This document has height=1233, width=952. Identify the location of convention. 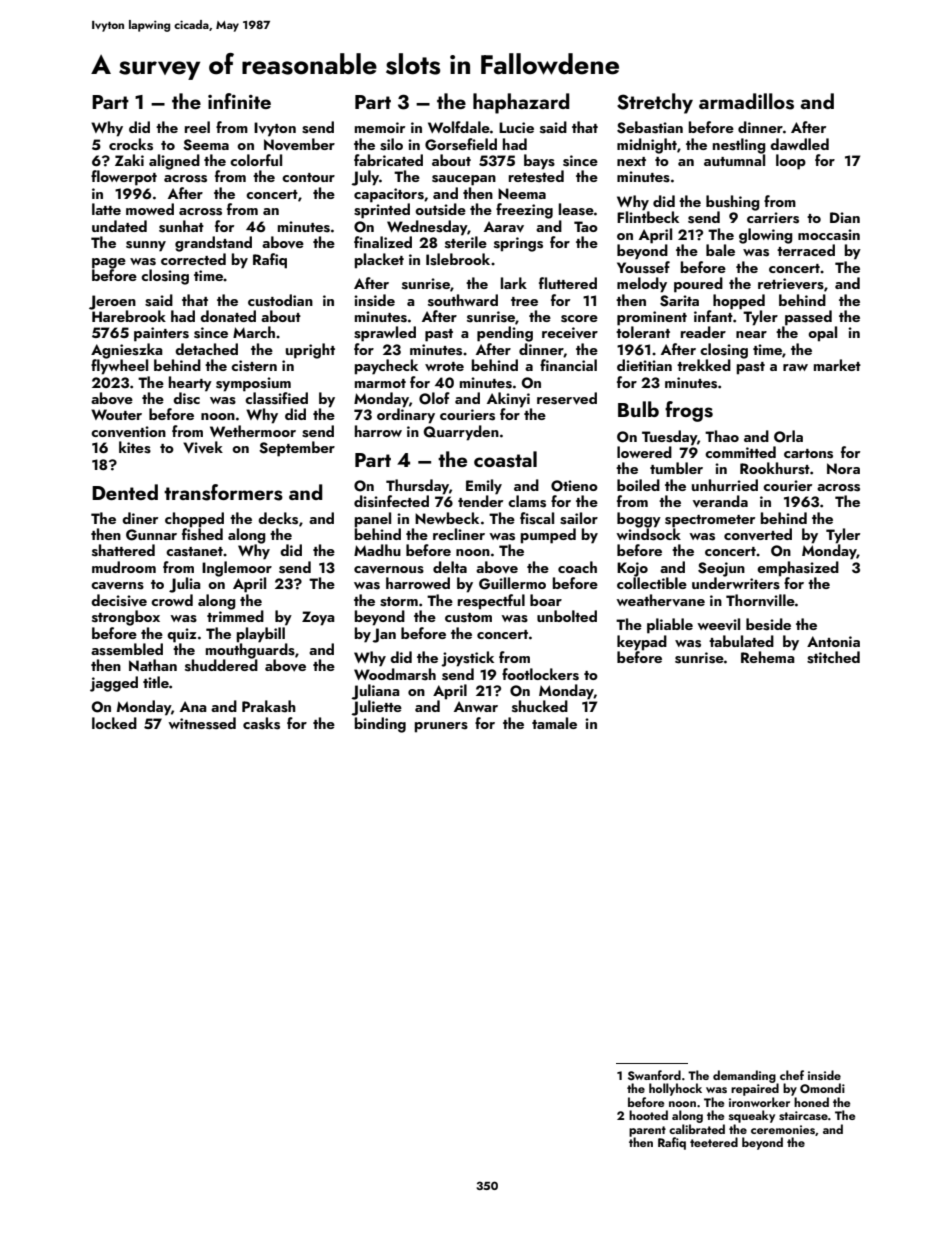
(128, 432).
